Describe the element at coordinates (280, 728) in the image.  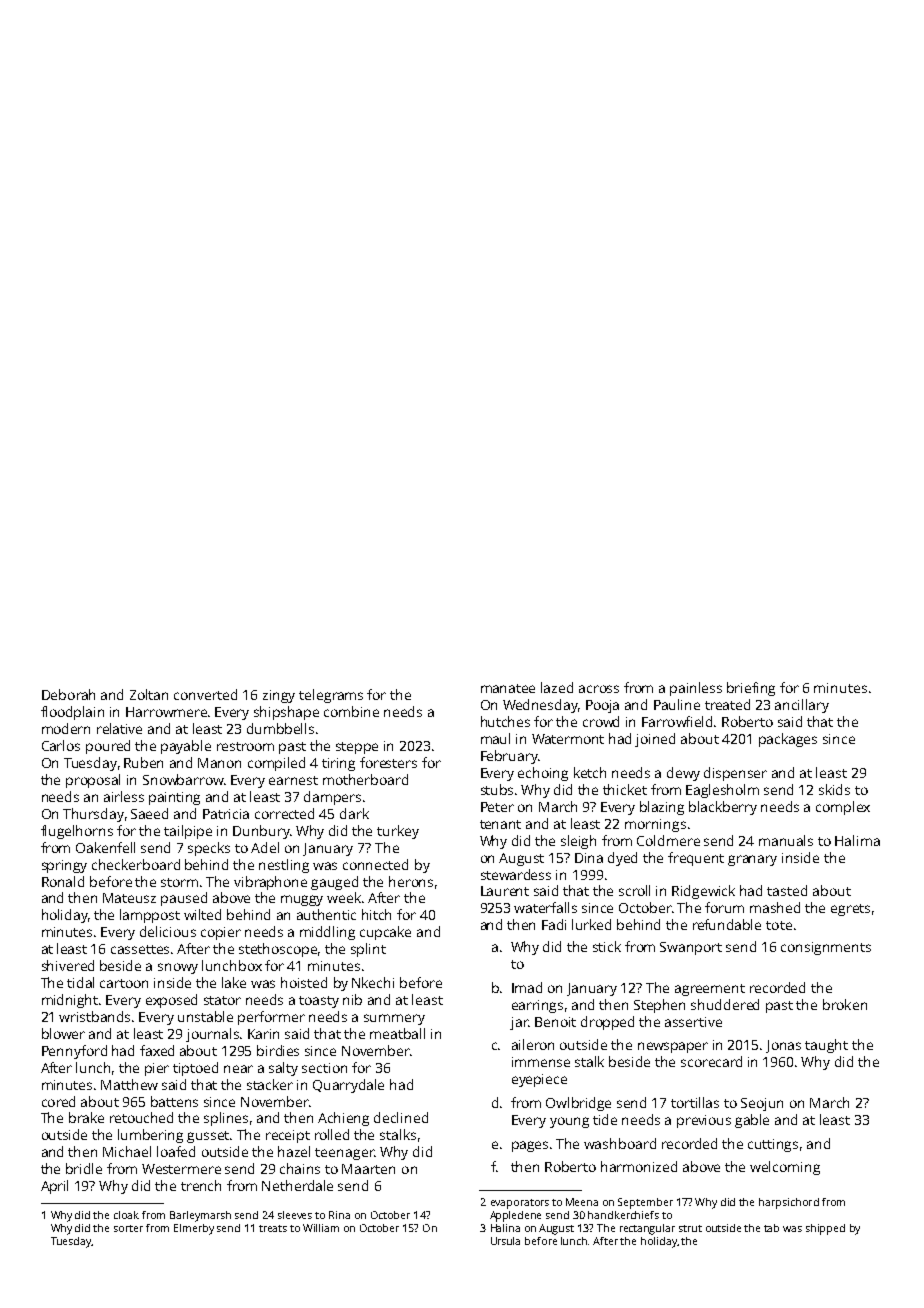
I see `dumbbells` at that location.
